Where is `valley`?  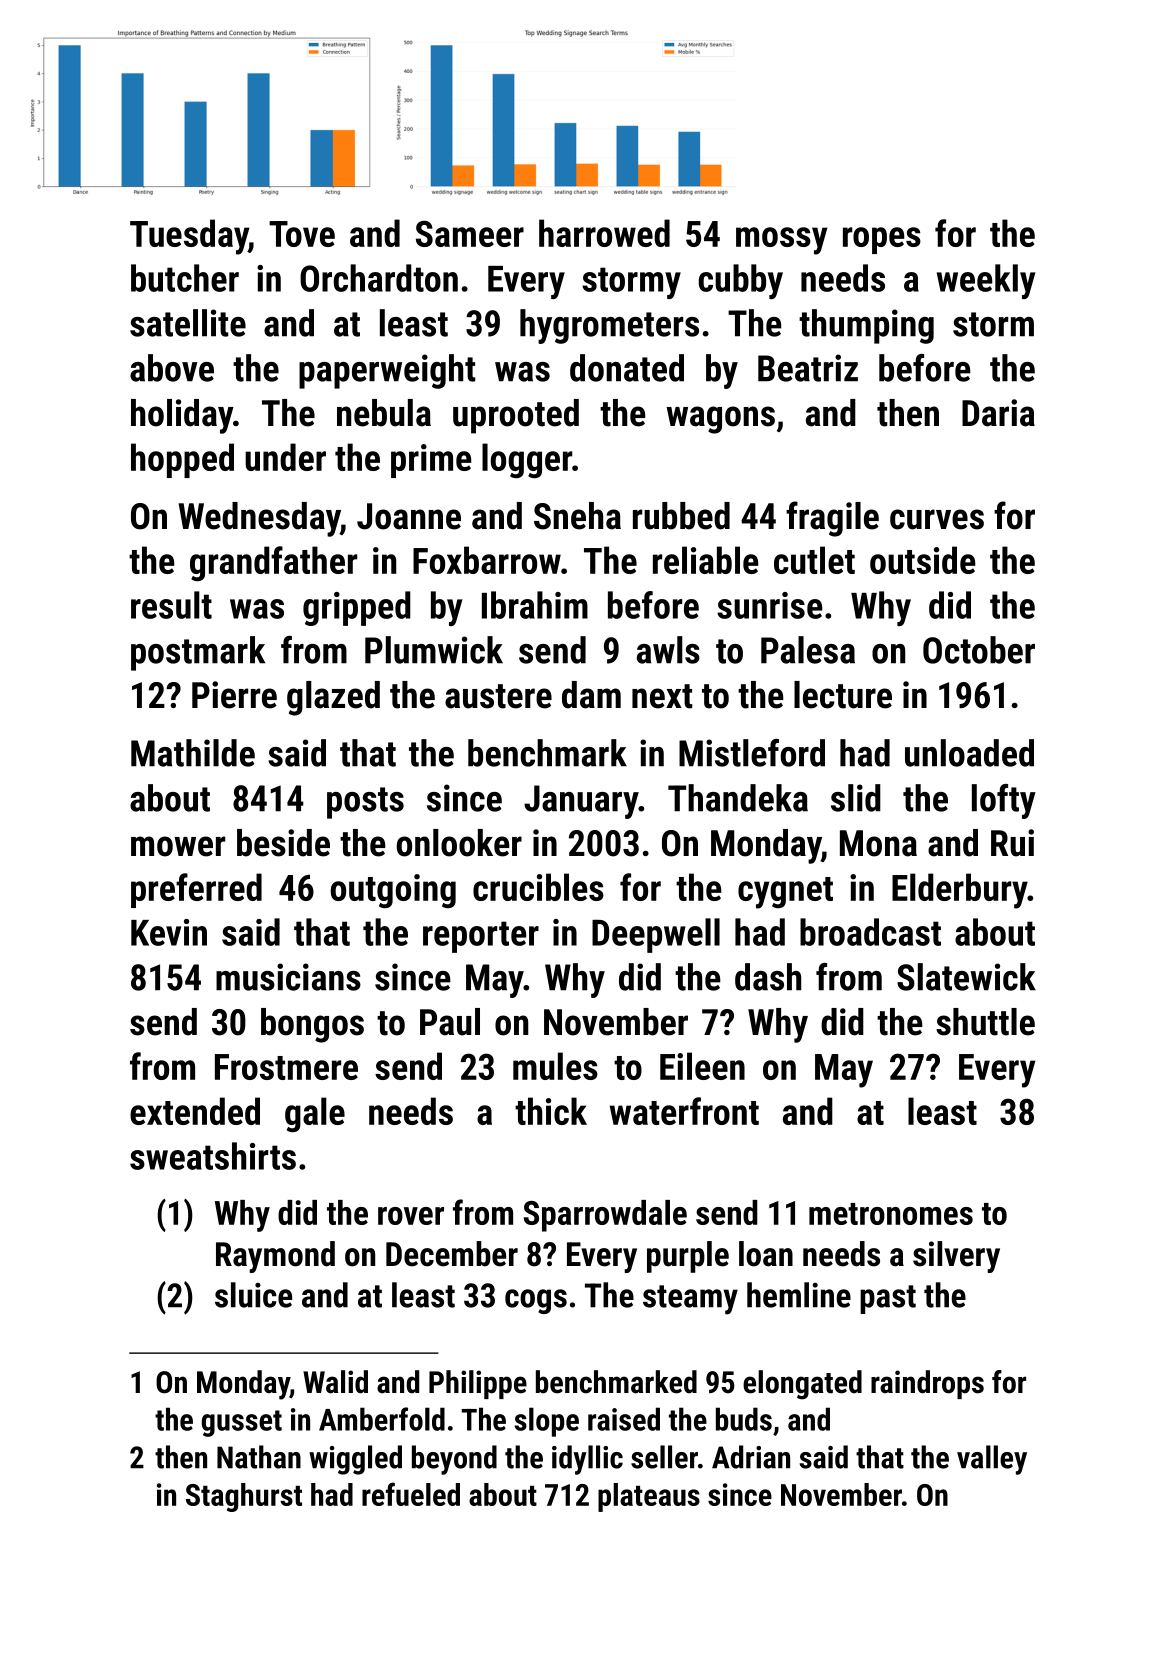 valley is located at coordinates (992, 1460).
